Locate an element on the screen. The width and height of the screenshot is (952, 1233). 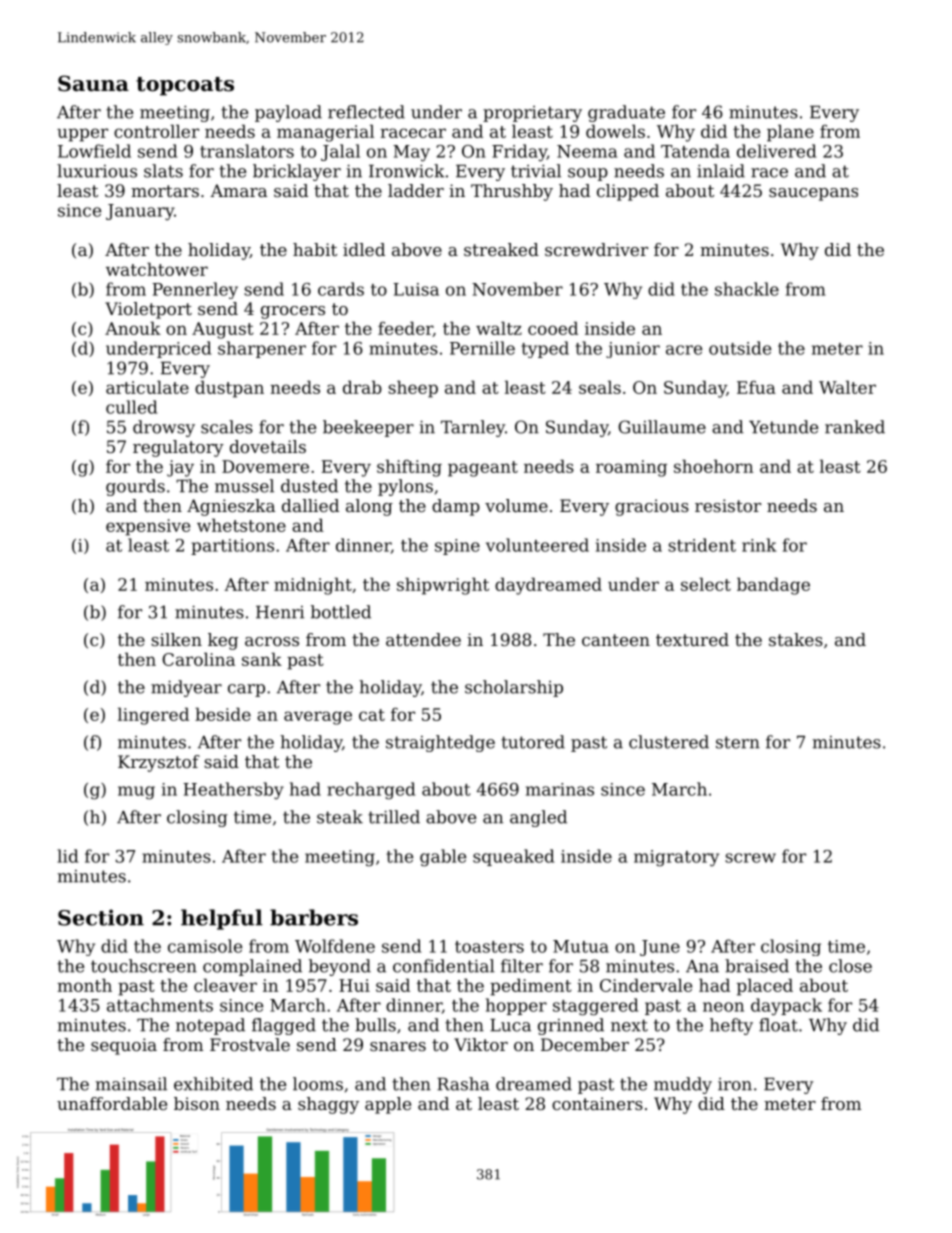
proprietary is located at coordinates (532, 114).
